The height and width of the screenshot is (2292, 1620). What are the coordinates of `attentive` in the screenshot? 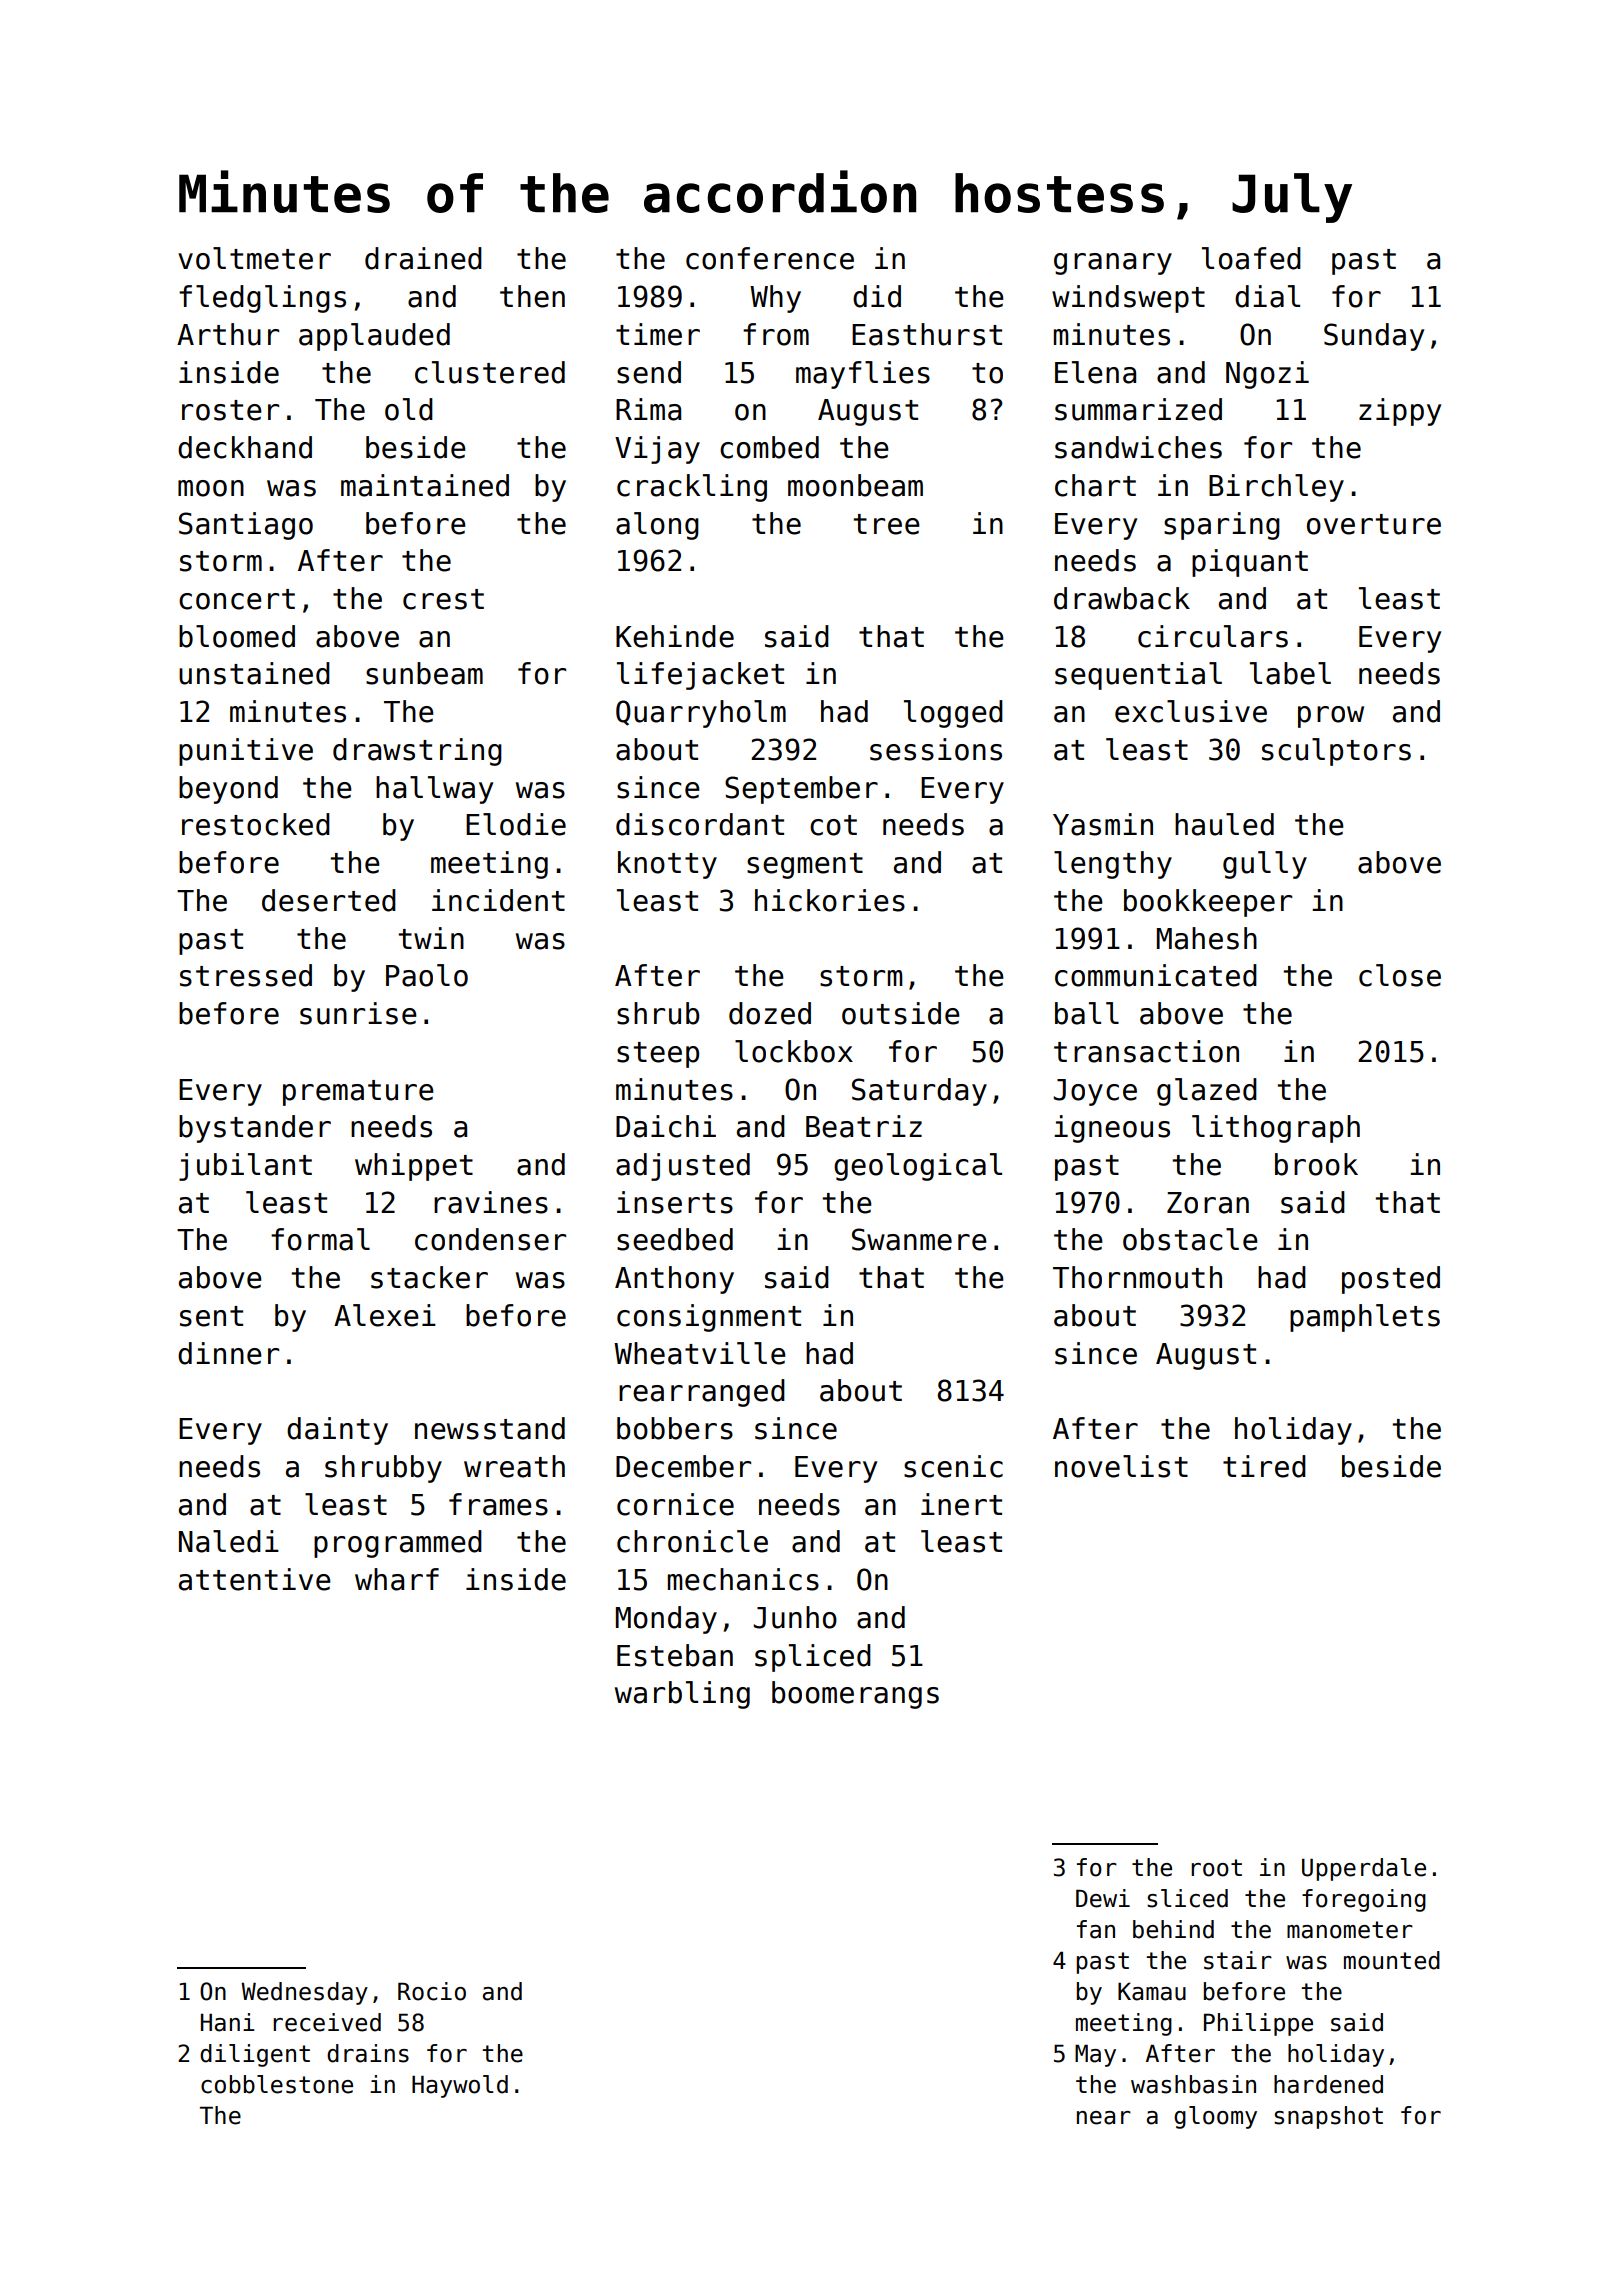 It's located at (255, 1579).
